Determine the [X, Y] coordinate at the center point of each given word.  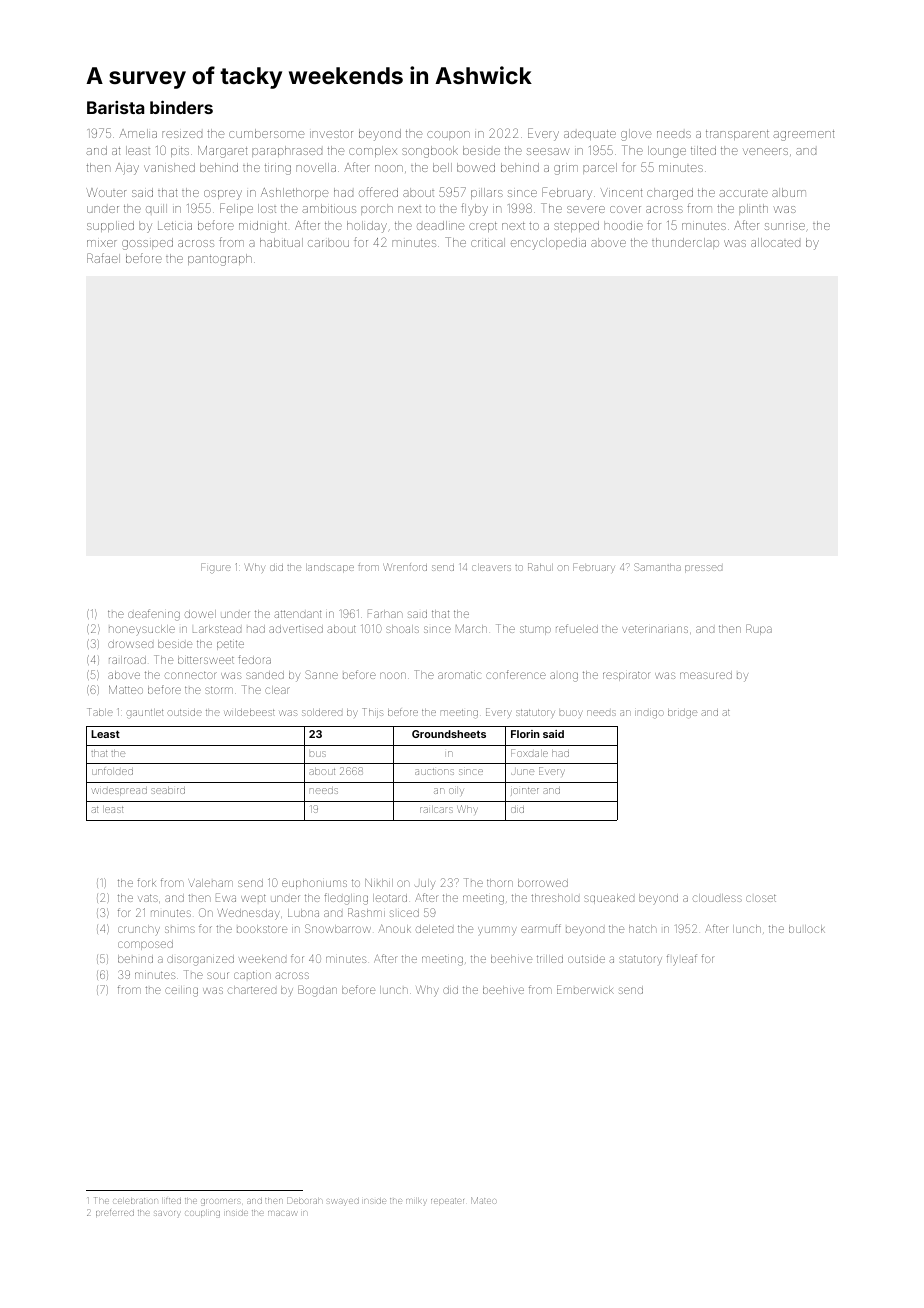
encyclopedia [548, 244]
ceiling [181, 991]
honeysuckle [142, 629]
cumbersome [266, 133]
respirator [626, 676]
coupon [448, 135]
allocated [775, 242]
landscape [330, 568]
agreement [803, 135]
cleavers [491, 567]
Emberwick [585, 989]
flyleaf [682, 959]
